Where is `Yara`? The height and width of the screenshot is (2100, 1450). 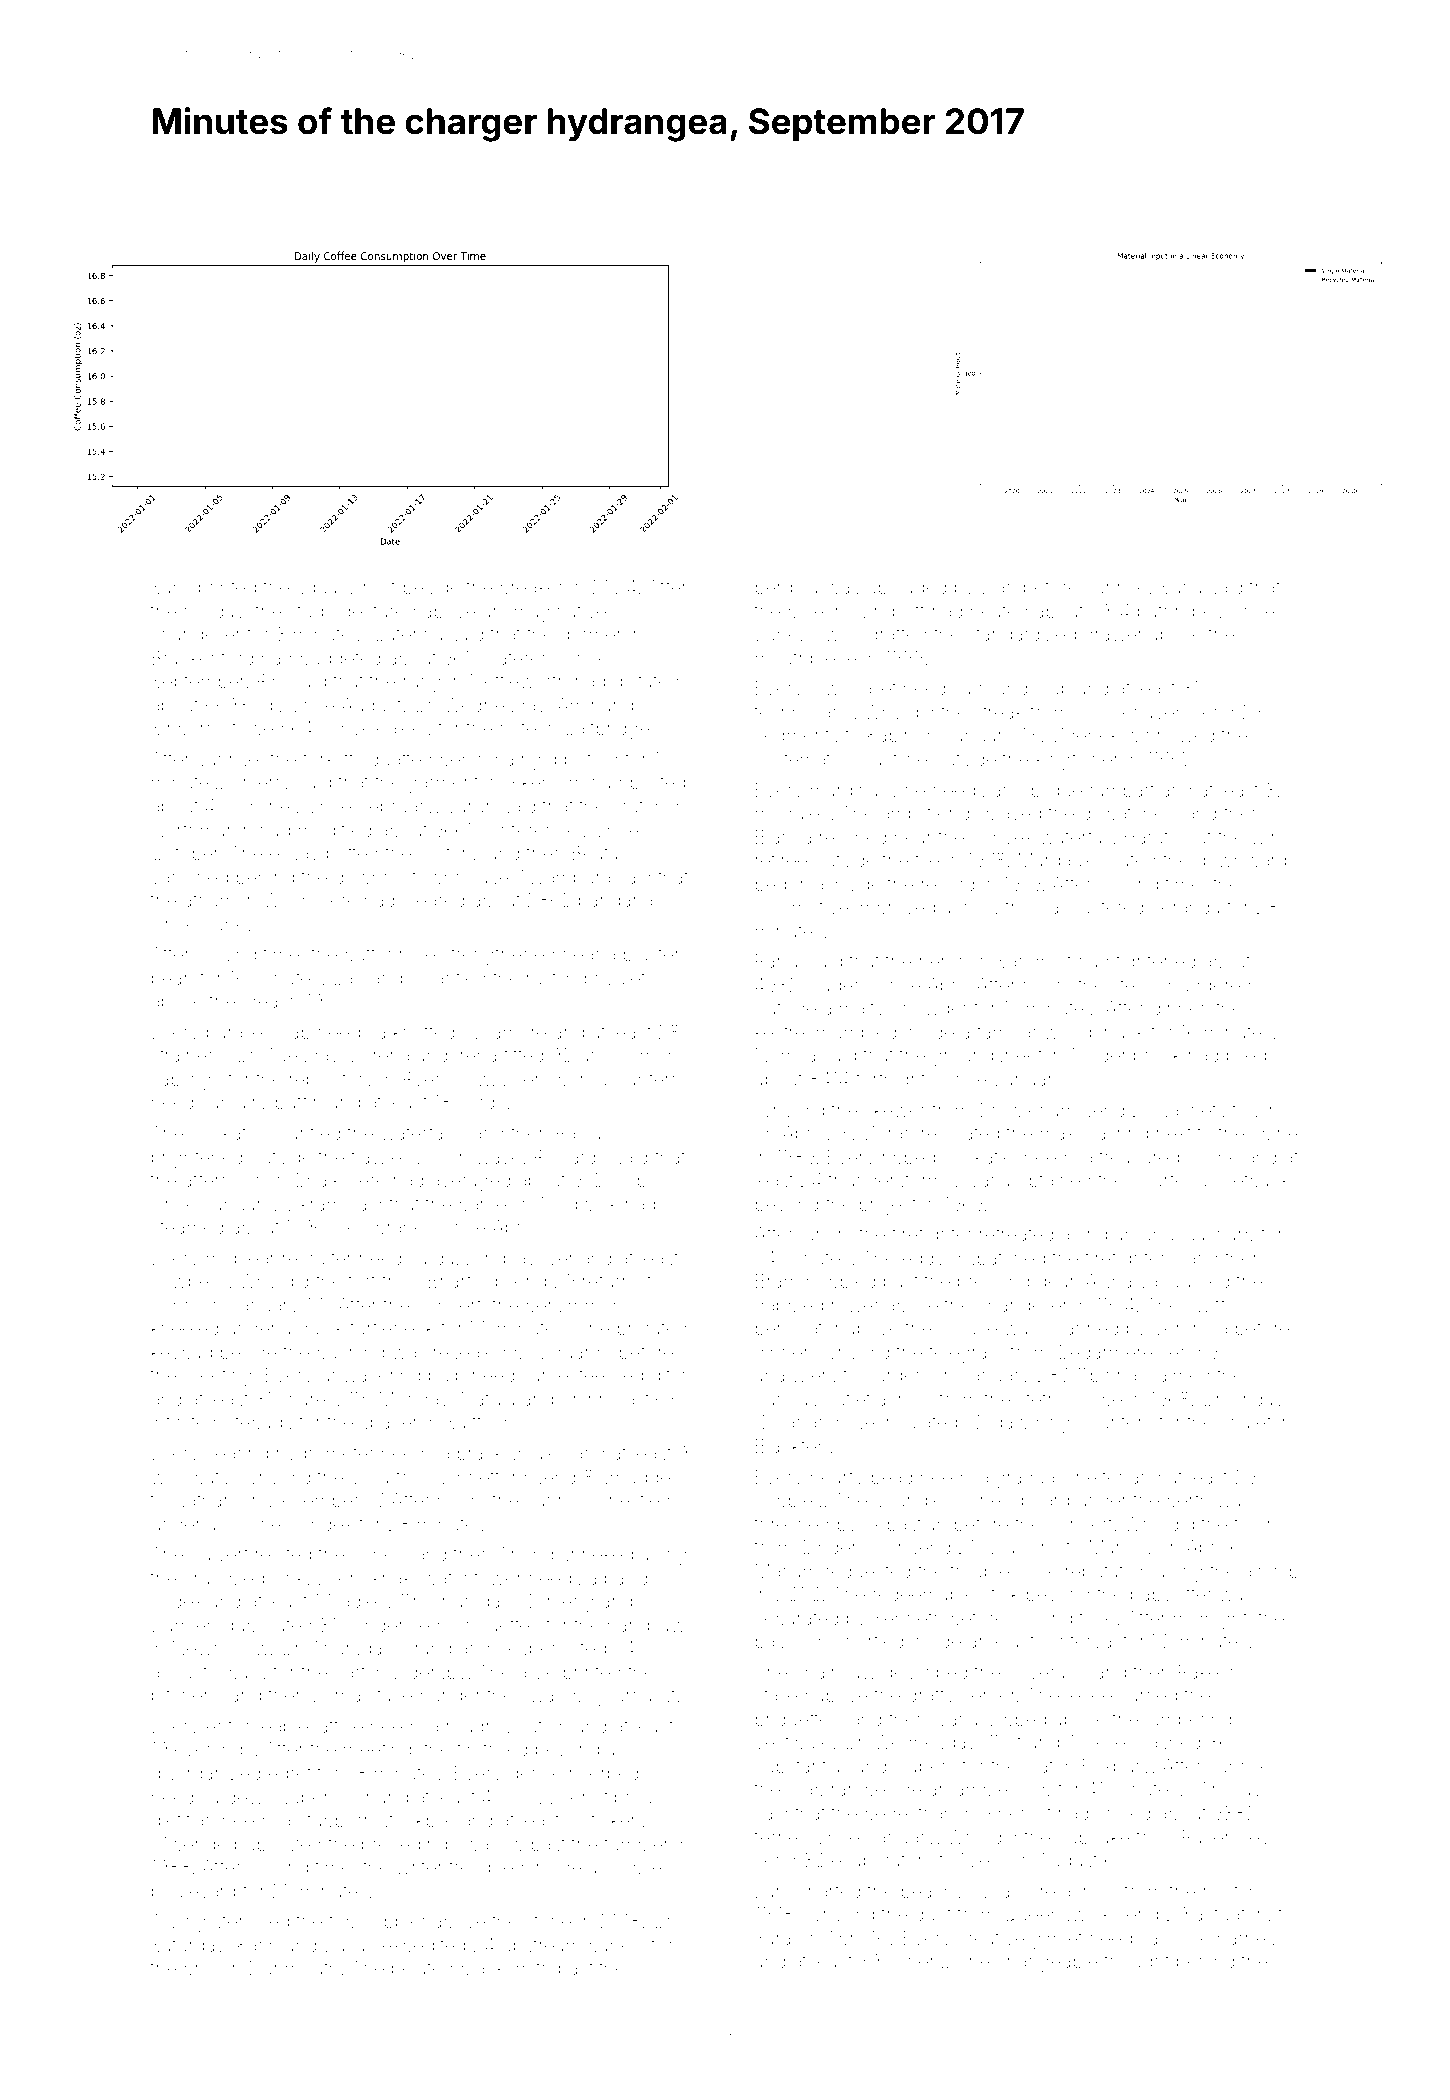 Yara is located at coordinates (772, 1938).
